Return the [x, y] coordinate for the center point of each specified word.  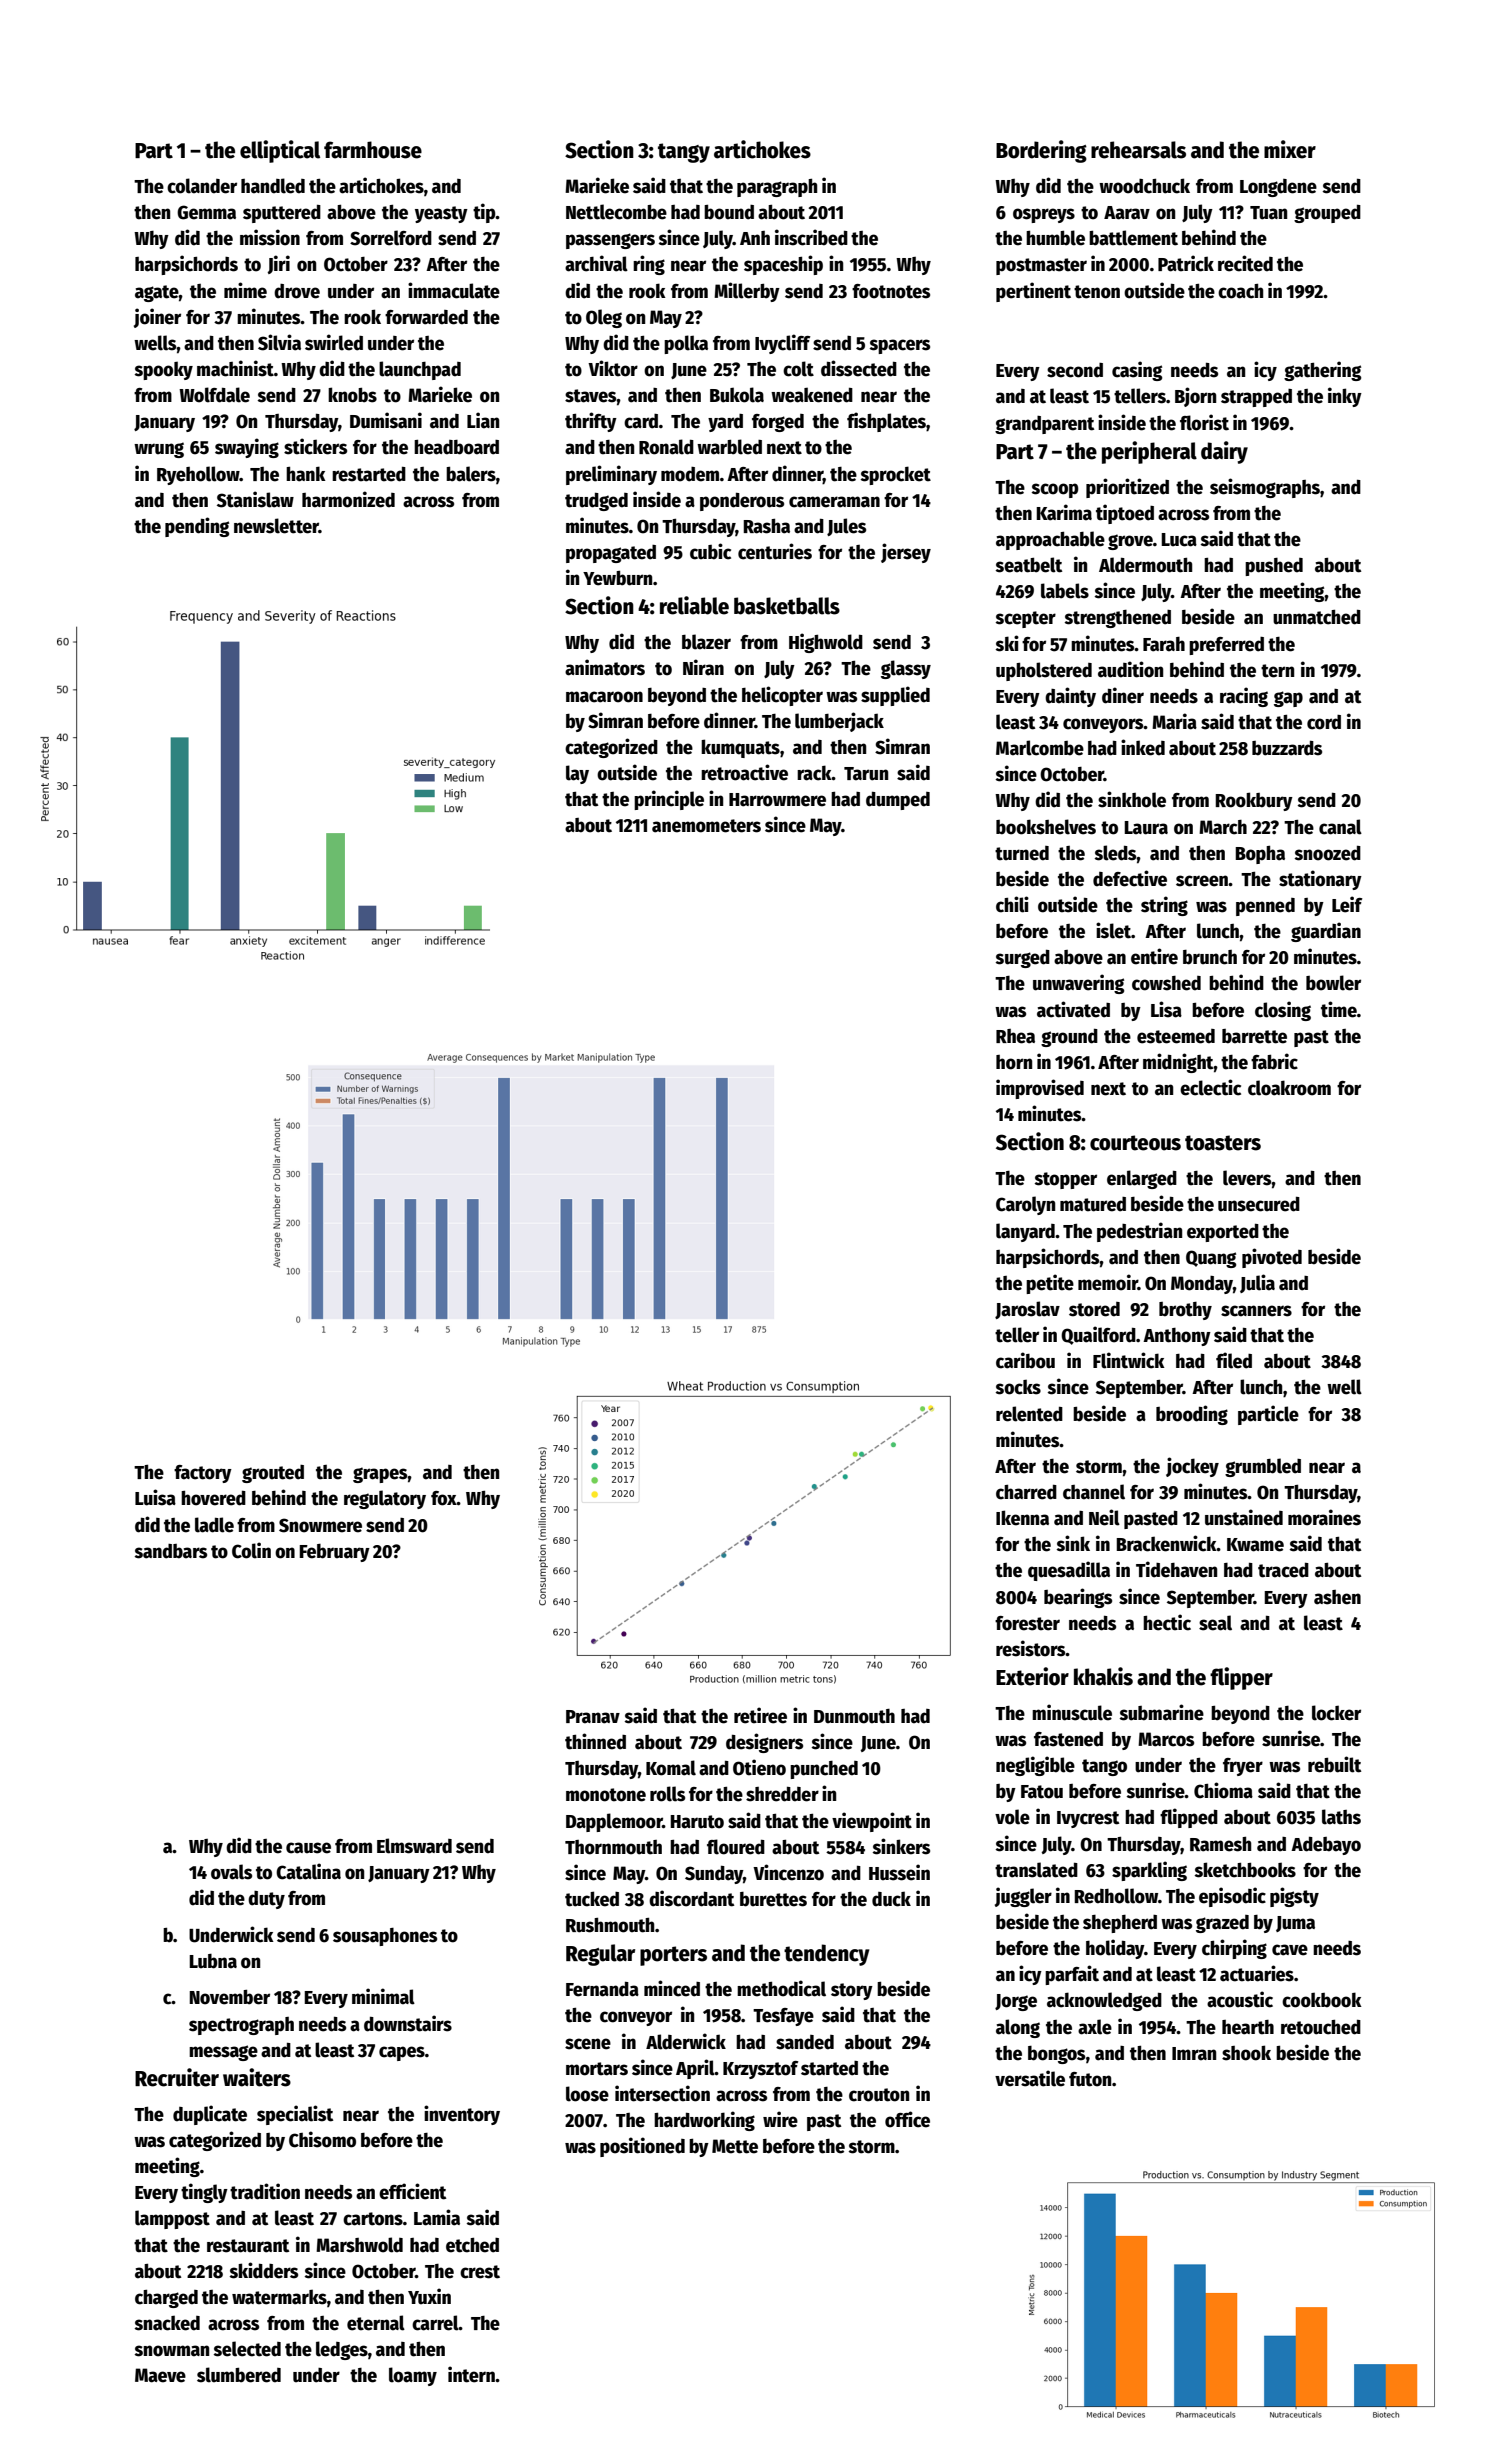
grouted [273, 1474]
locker [1336, 1713]
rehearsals [1138, 150]
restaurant [248, 2246]
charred [1026, 1492]
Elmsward [414, 1846]
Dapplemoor [614, 1822]
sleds [1116, 853]
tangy [684, 153]
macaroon [604, 697]
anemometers [706, 826]
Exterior [1032, 1676]
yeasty [441, 214]
